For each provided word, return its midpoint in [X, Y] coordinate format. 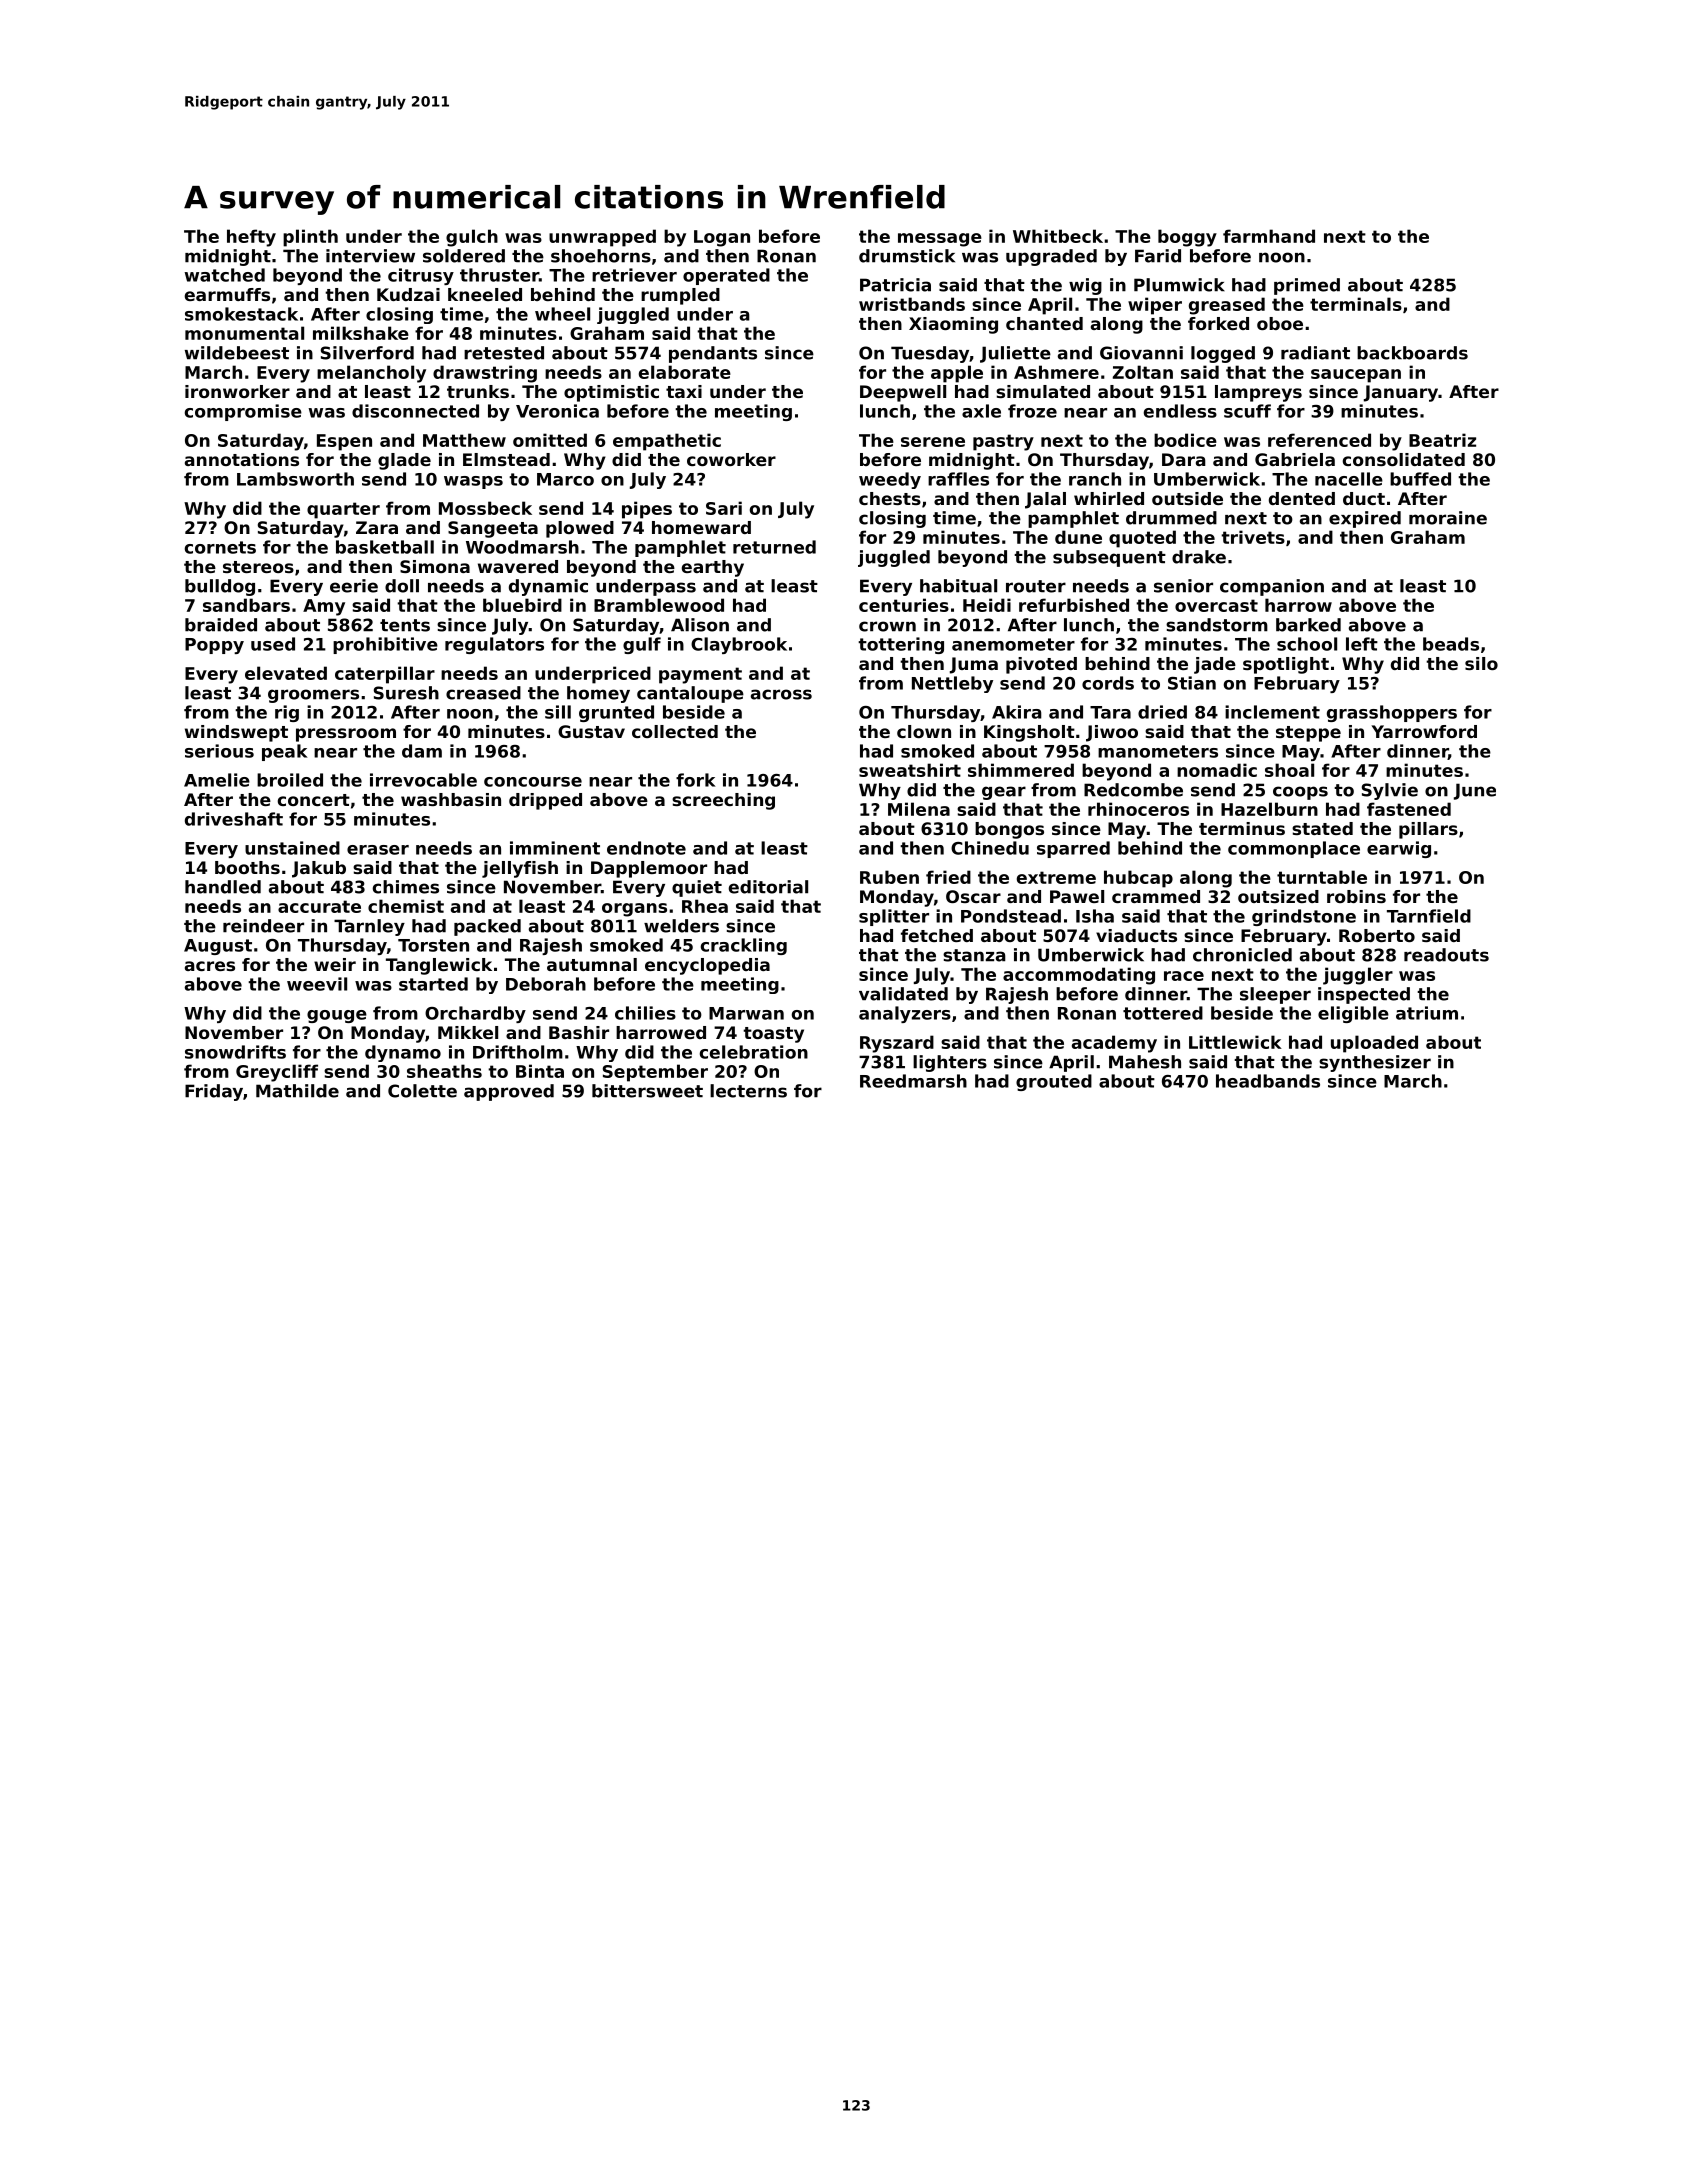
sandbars [246, 605]
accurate [319, 906]
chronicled [1242, 955]
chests [890, 498]
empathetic [667, 442]
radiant [1315, 353]
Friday [214, 1092]
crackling [744, 946]
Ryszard [897, 1044]
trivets [1253, 537]
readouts [1446, 955]
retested [504, 353]
